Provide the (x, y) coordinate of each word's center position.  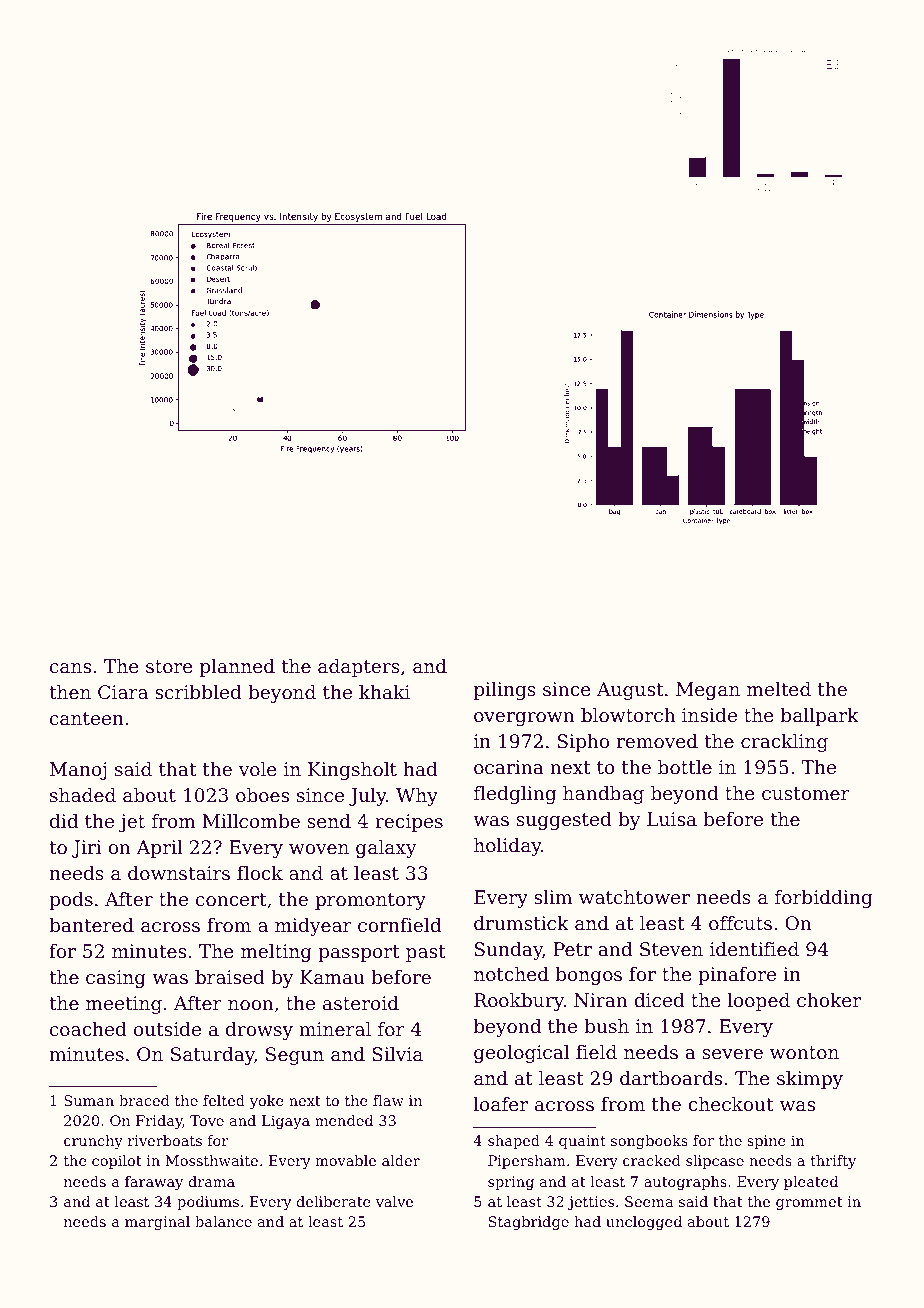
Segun (295, 1056)
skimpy (810, 1080)
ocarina (509, 767)
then (70, 692)
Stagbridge (529, 1223)
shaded (83, 795)
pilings (505, 691)
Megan (708, 691)
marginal (157, 1223)
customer (806, 793)
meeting (124, 1005)
